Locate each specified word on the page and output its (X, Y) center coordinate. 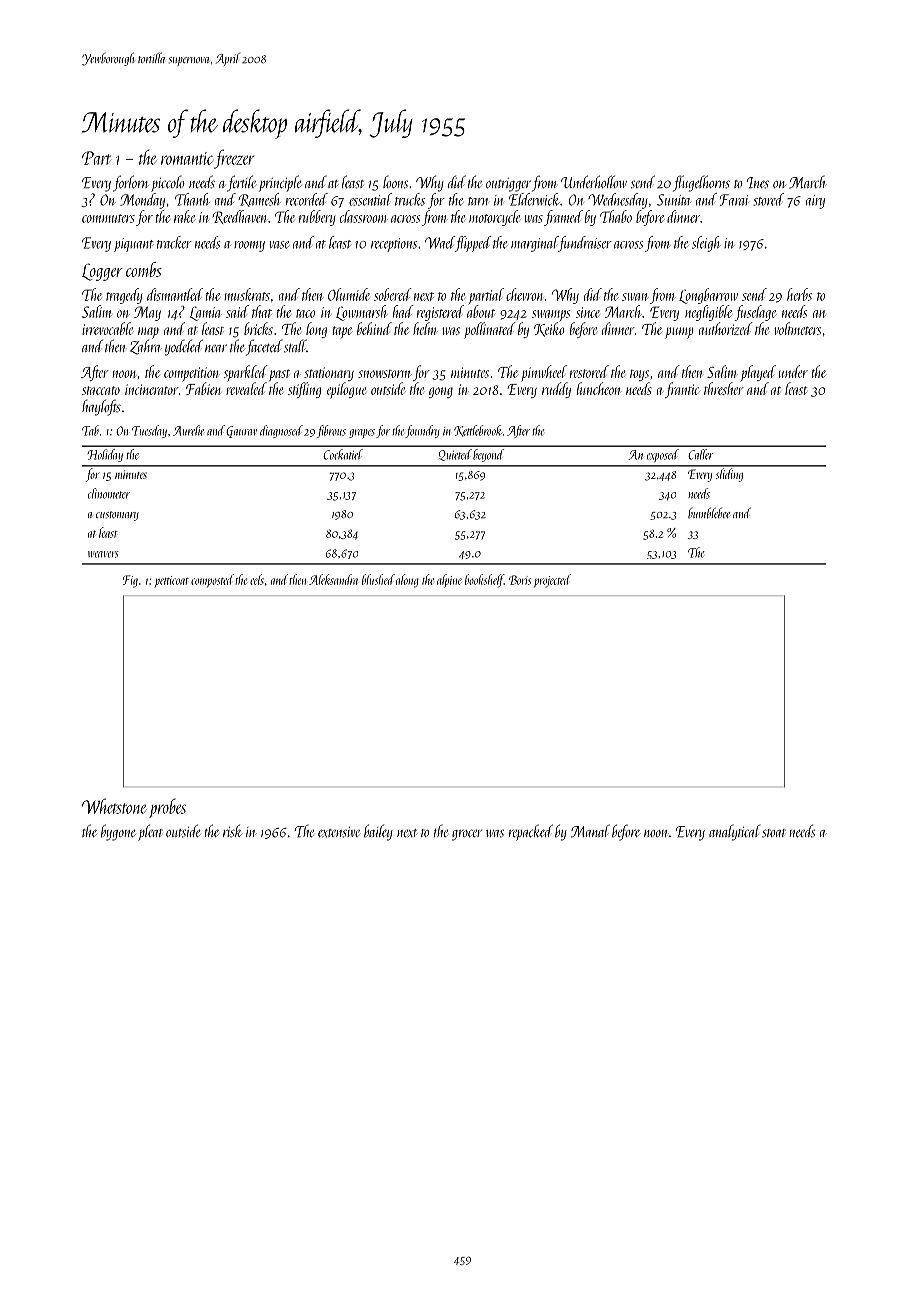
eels (257, 579)
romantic (187, 158)
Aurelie (188, 430)
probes (167, 808)
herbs (799, 294)
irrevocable (107, 328)
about (481, 311)
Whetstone (114, 806)
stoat (774, 833)
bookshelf (484, 581)
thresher (724, 388)
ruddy (556, 390)
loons (395, 182)
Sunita (674, 200)
